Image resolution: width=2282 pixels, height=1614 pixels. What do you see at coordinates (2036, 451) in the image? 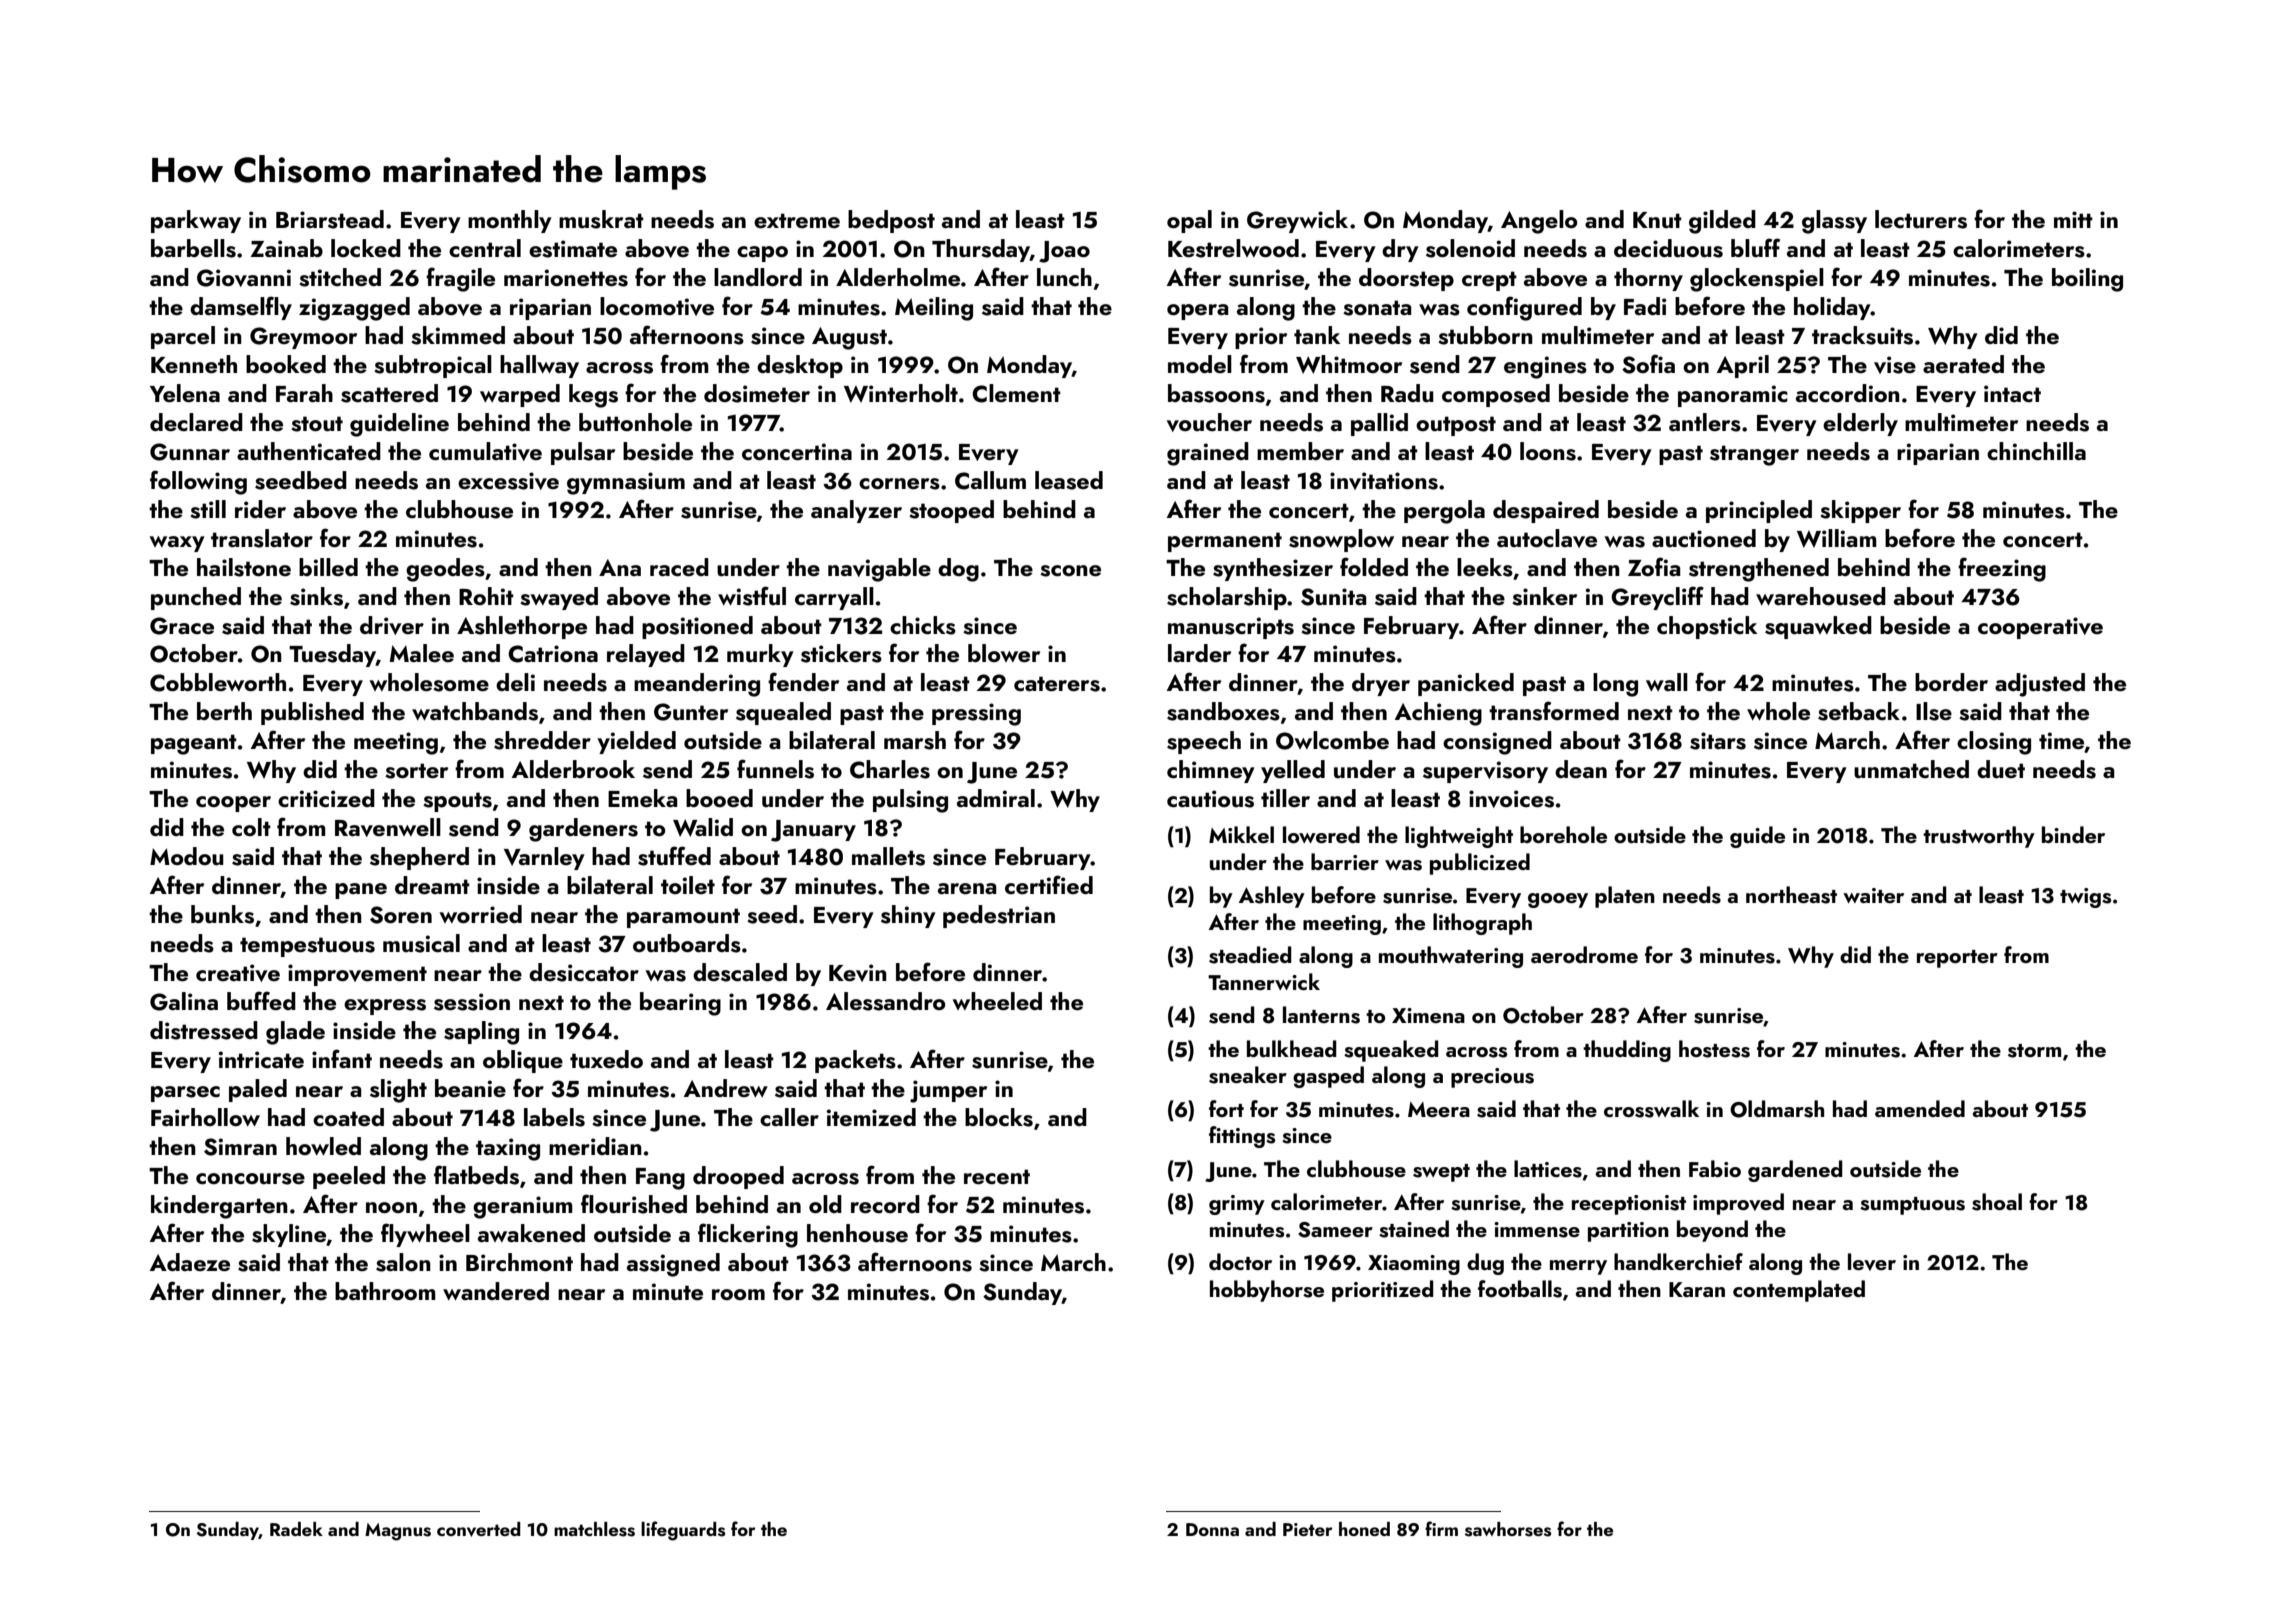
I see `chinchilla` at bounding box center [2036, 451].
